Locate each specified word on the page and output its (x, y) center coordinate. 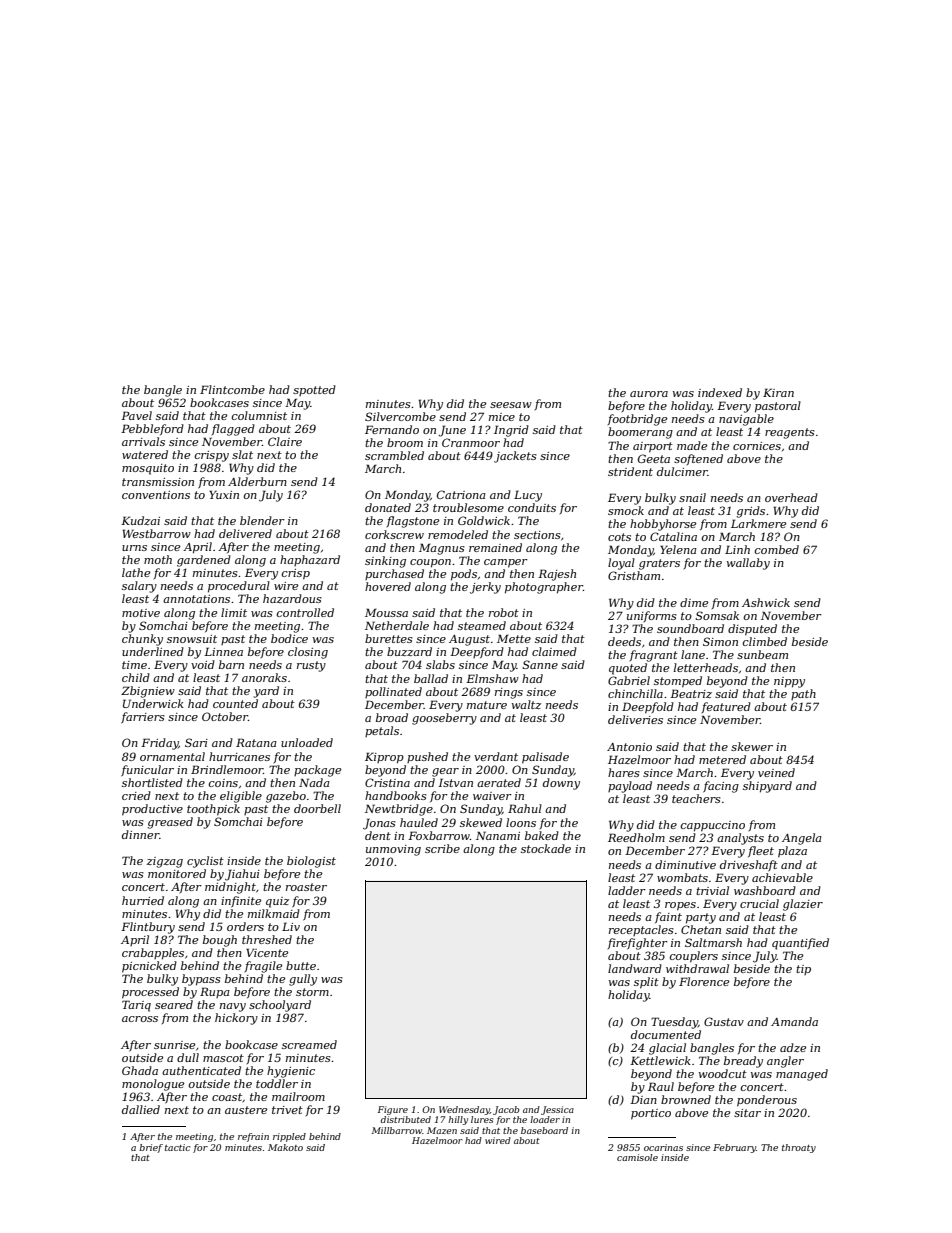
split (646, 983)
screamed (309, 1044)
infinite (241, 902)
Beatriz (691, 693)
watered (145, 454)
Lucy (528, 496)
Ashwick (766, 602)
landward (635, 968)
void (203, 664)
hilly (458, 1120)
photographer (544, 588)
